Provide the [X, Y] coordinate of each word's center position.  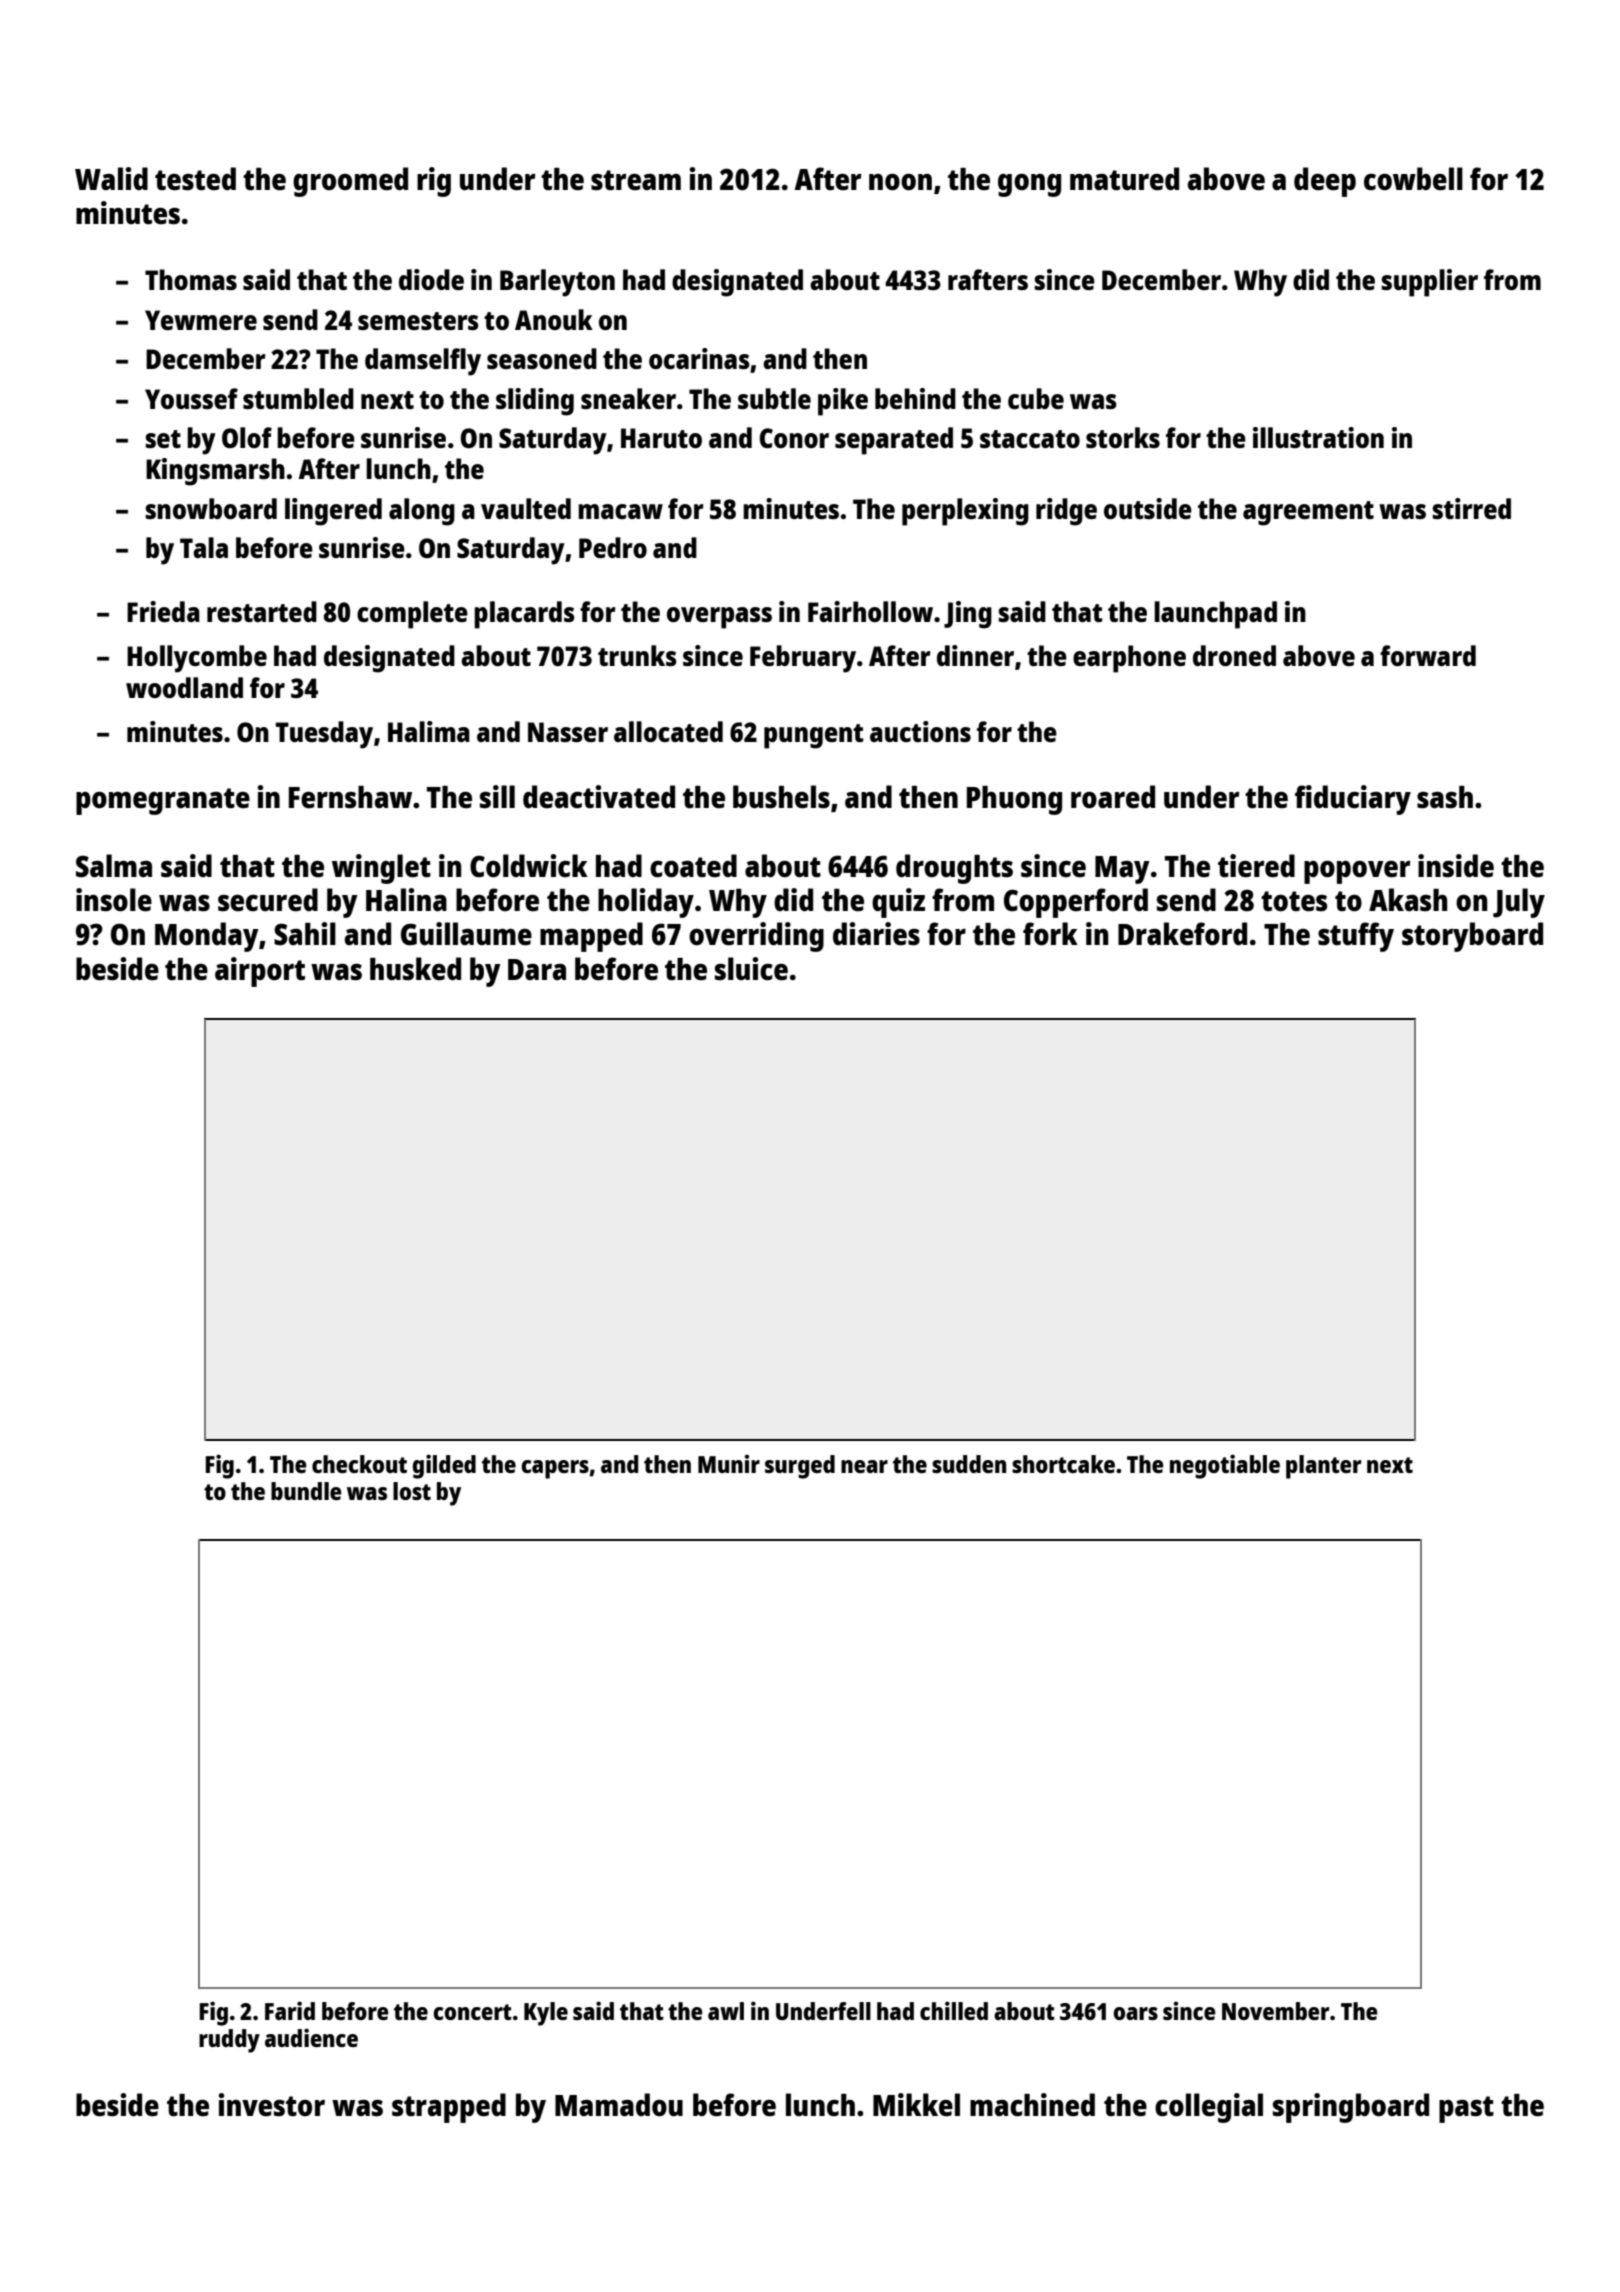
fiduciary [1353, 800]
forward [1428, 655]
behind [915, 398]
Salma [114, 865]
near [864, 1466]
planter [1323, 1467]
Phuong [1014, 800]
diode [431, 279]
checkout [359, 1464]
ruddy [229, 2041]
